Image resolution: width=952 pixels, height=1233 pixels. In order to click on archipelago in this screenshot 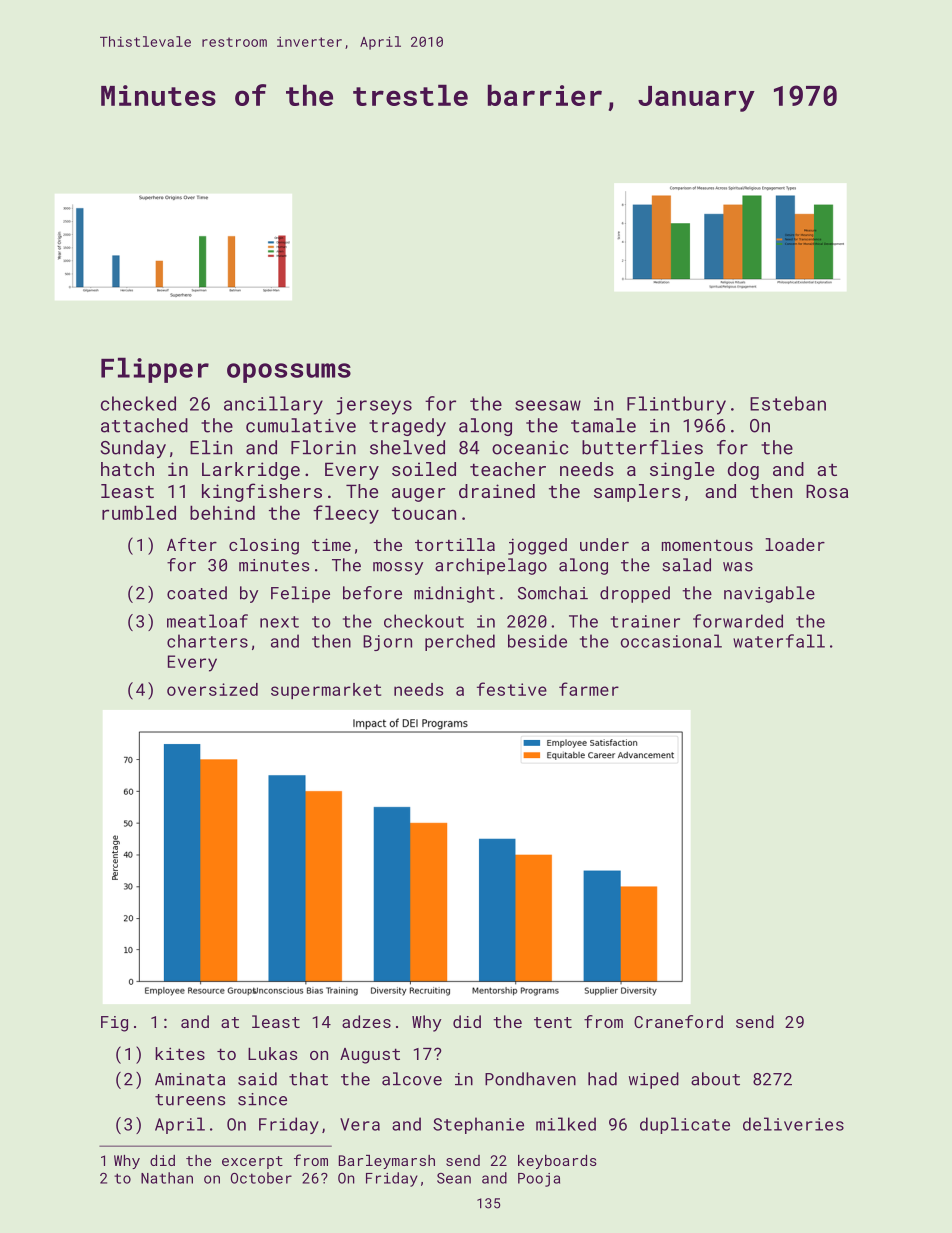, I will do `click(491, 566)`.
